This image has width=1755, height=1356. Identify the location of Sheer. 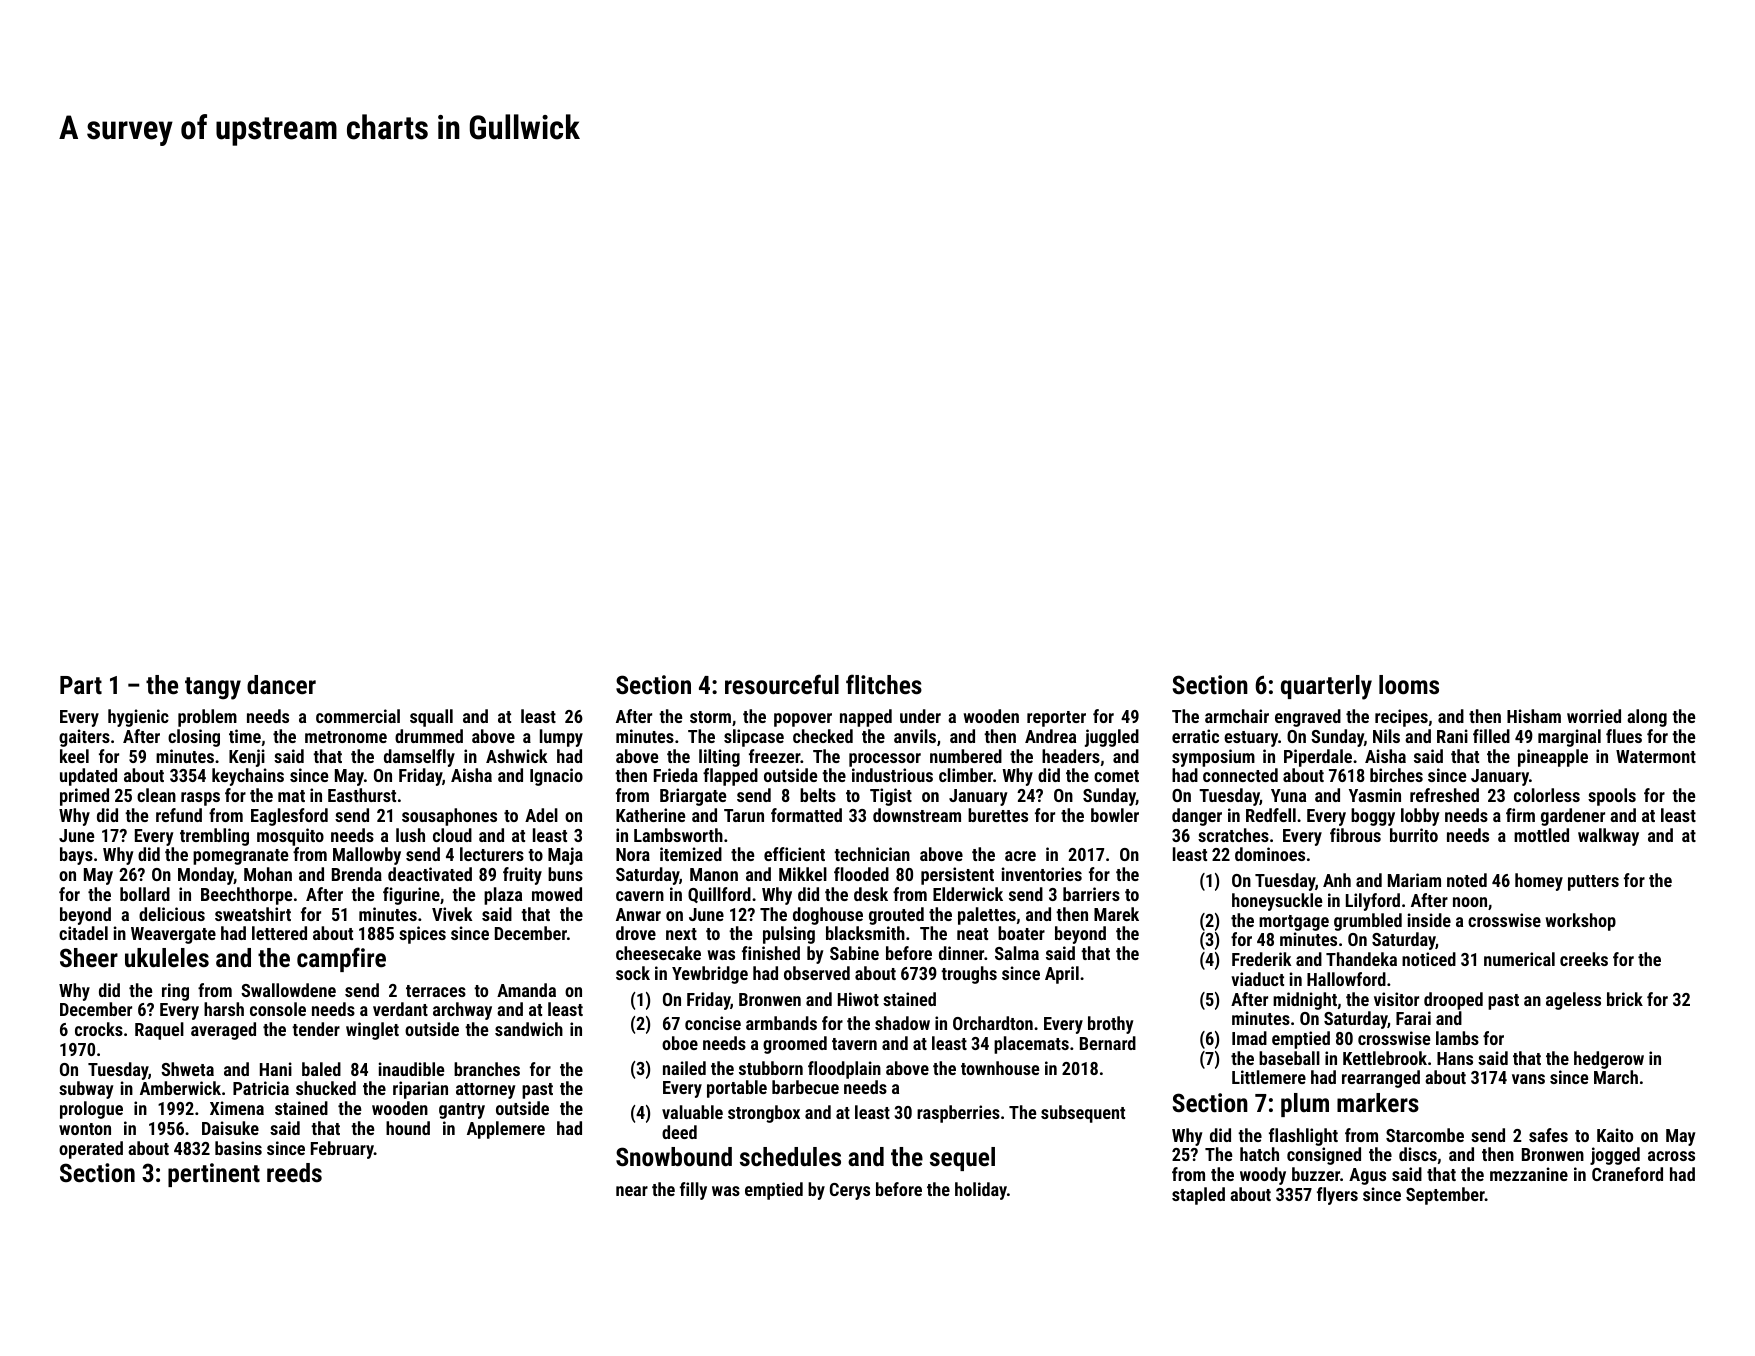
(89, 957).
